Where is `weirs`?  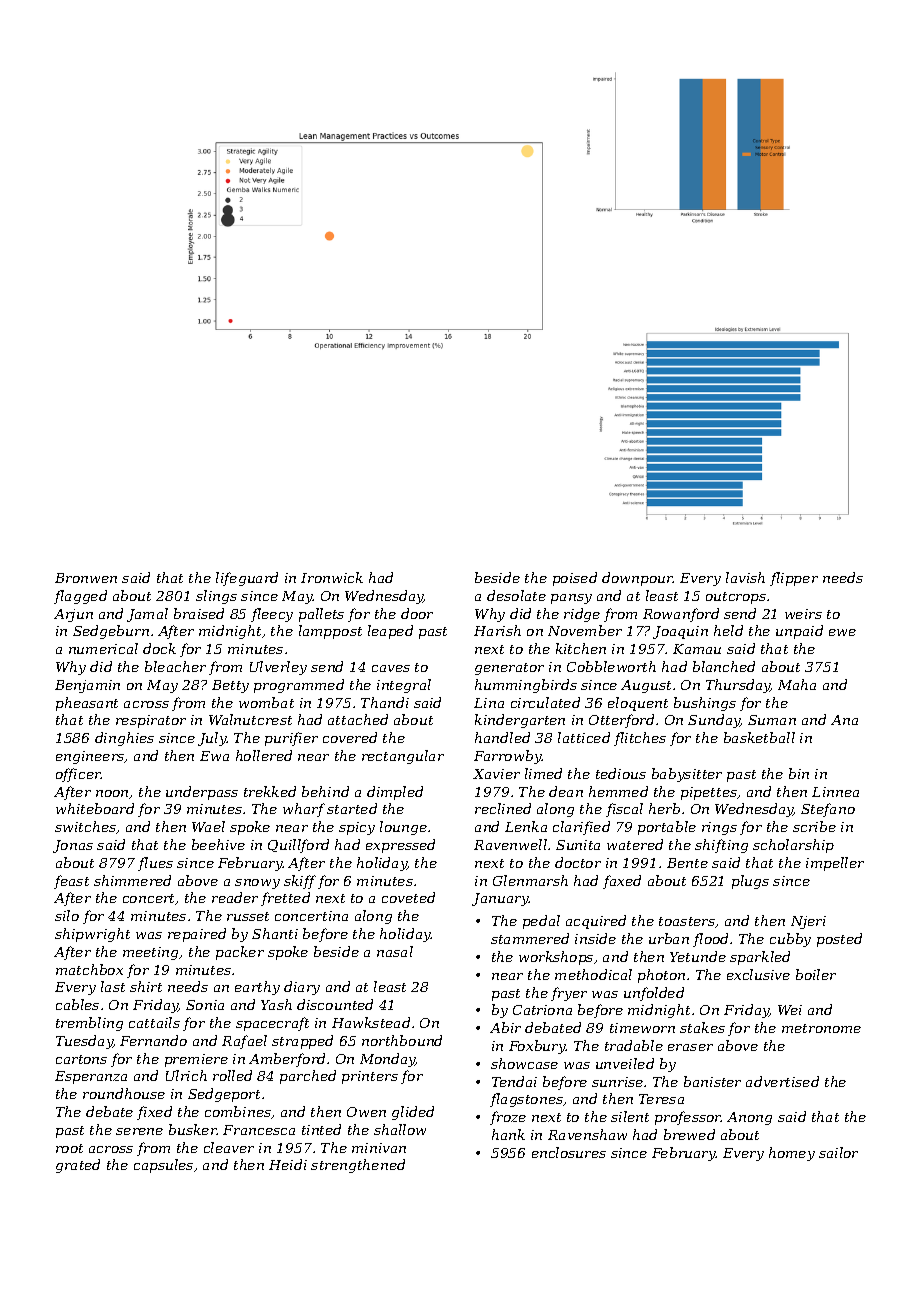 weirs is located at coordinates (803, 614).
